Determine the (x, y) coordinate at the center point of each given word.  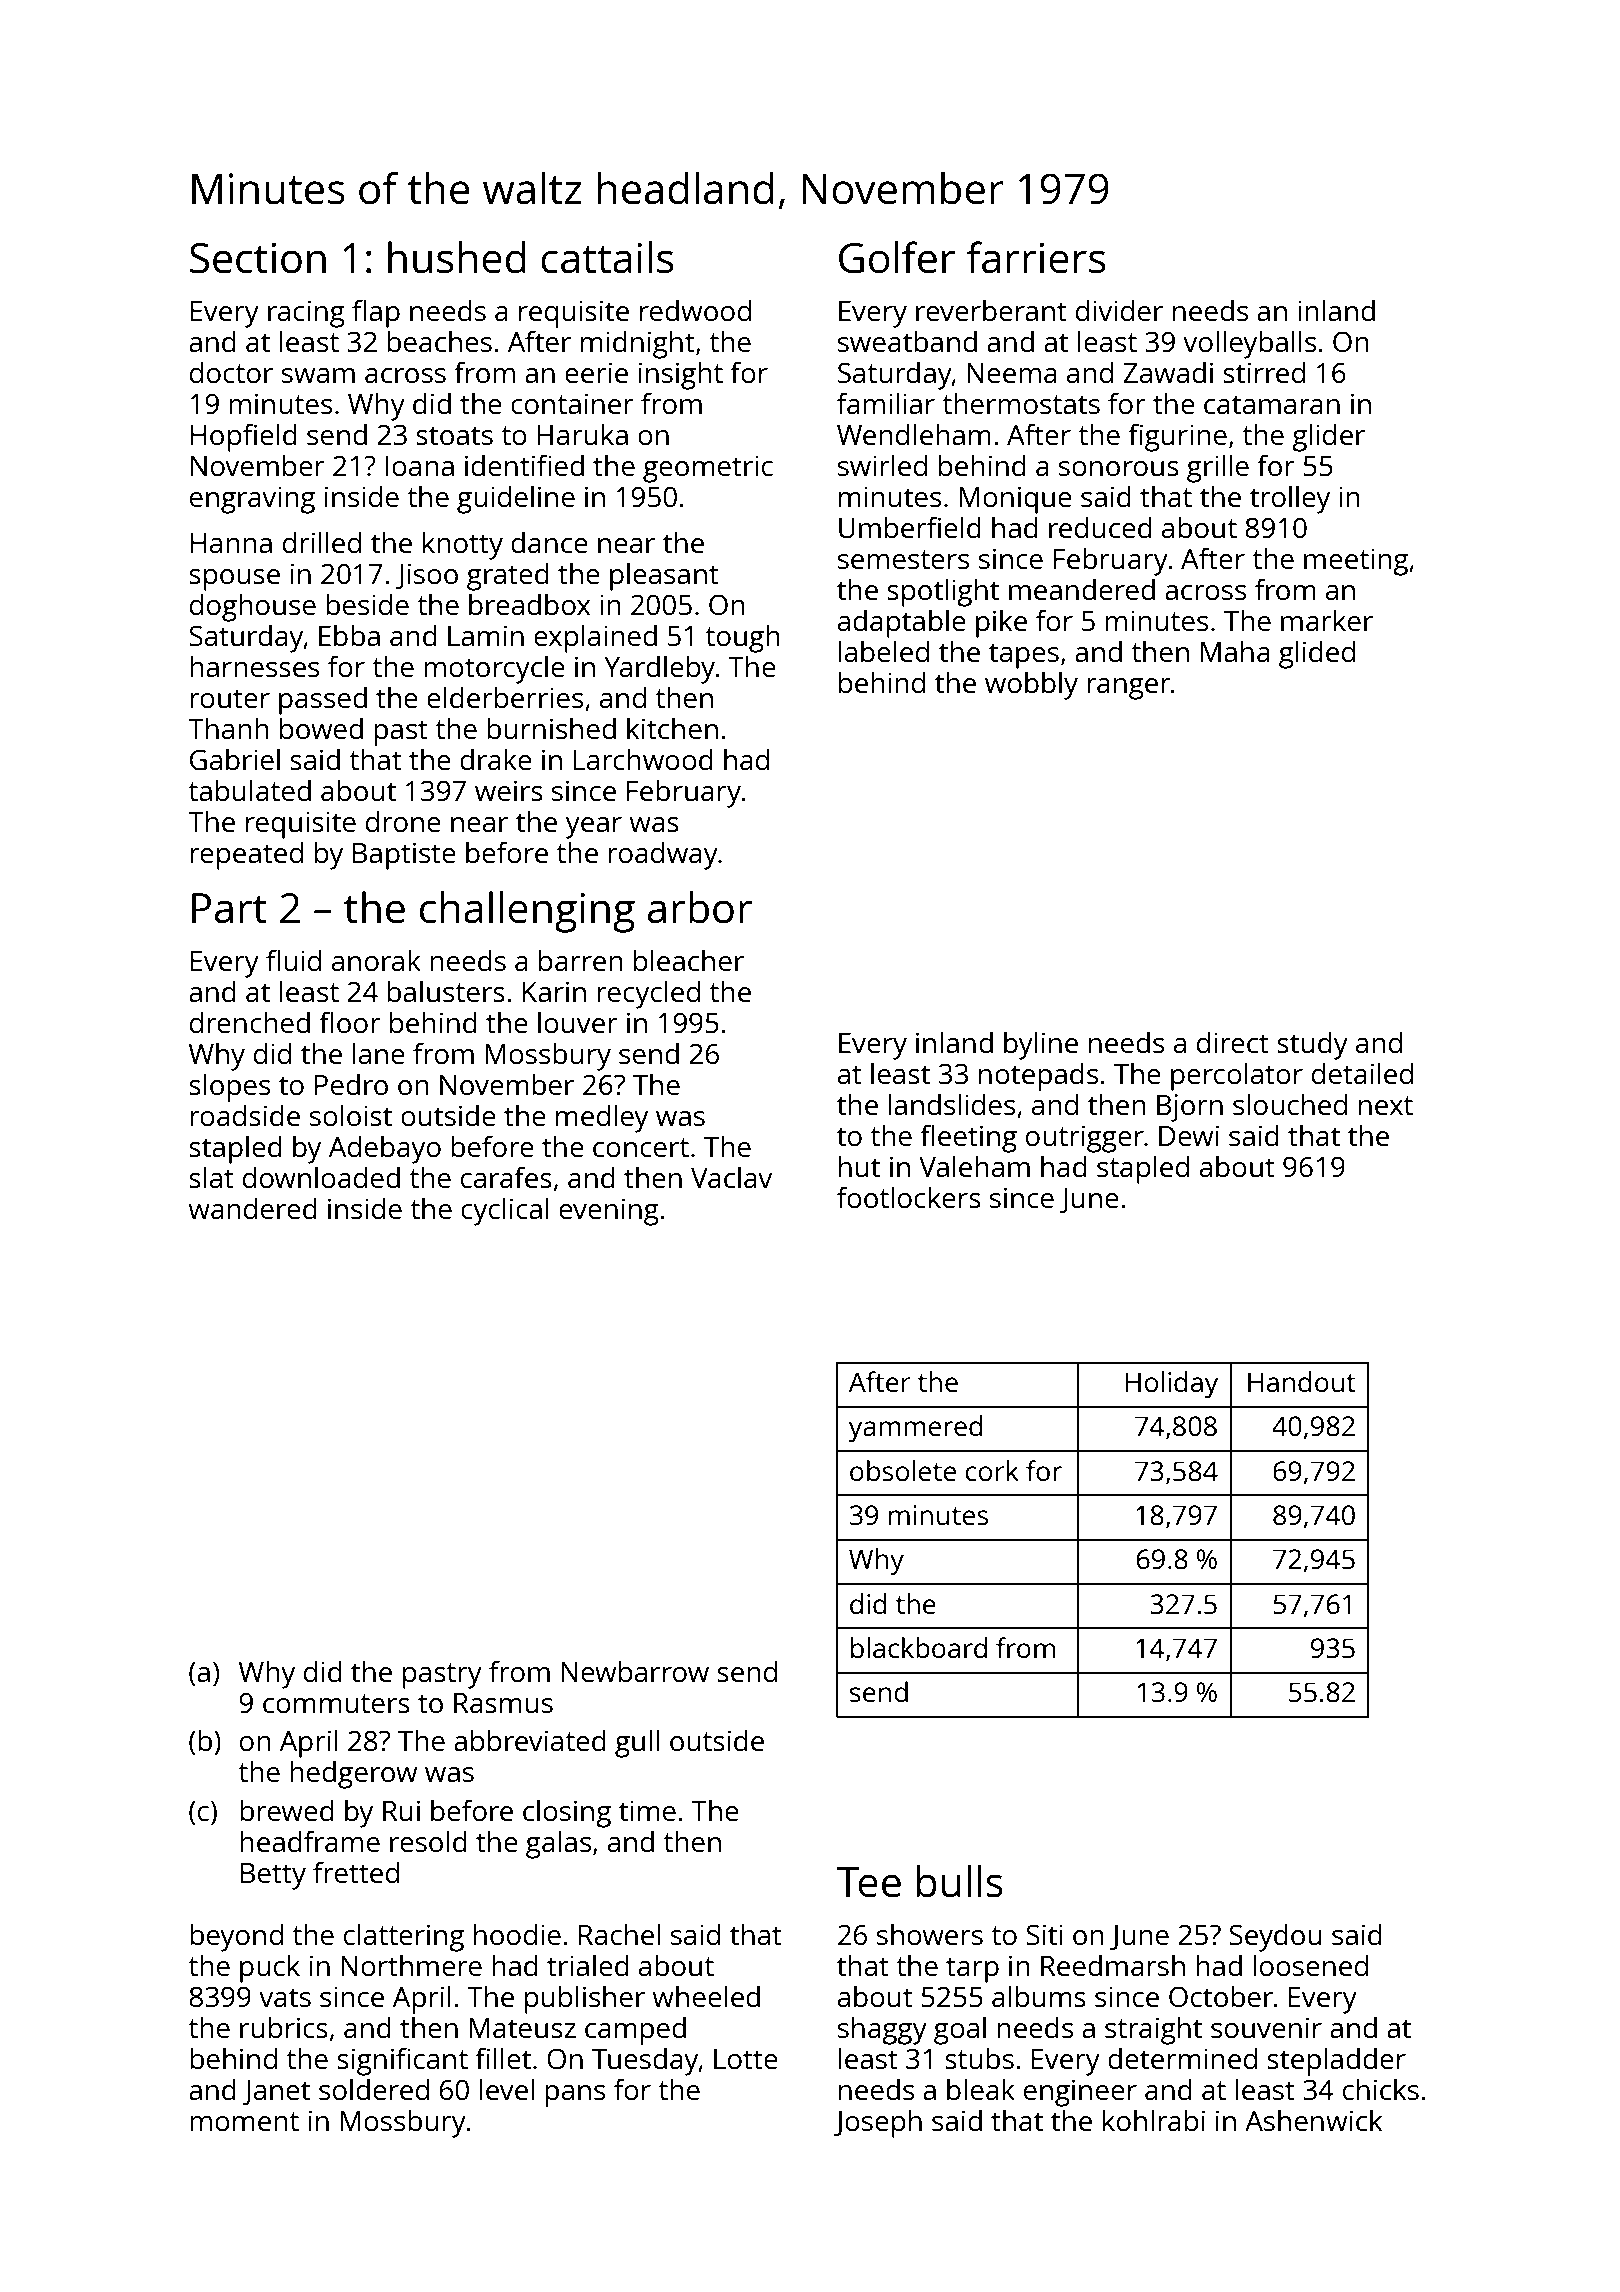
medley (602, 1118)
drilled (322, 542)
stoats (454, 435)
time (647, 1810)
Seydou (1275, 1937)
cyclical (505, 1211)
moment (244, 2121)
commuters (336, 1703)
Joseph (878, 2123)
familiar (886, 403)
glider (1328, 437)
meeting (1356, 562)
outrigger (1085, 1139)
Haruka (582, 434)
